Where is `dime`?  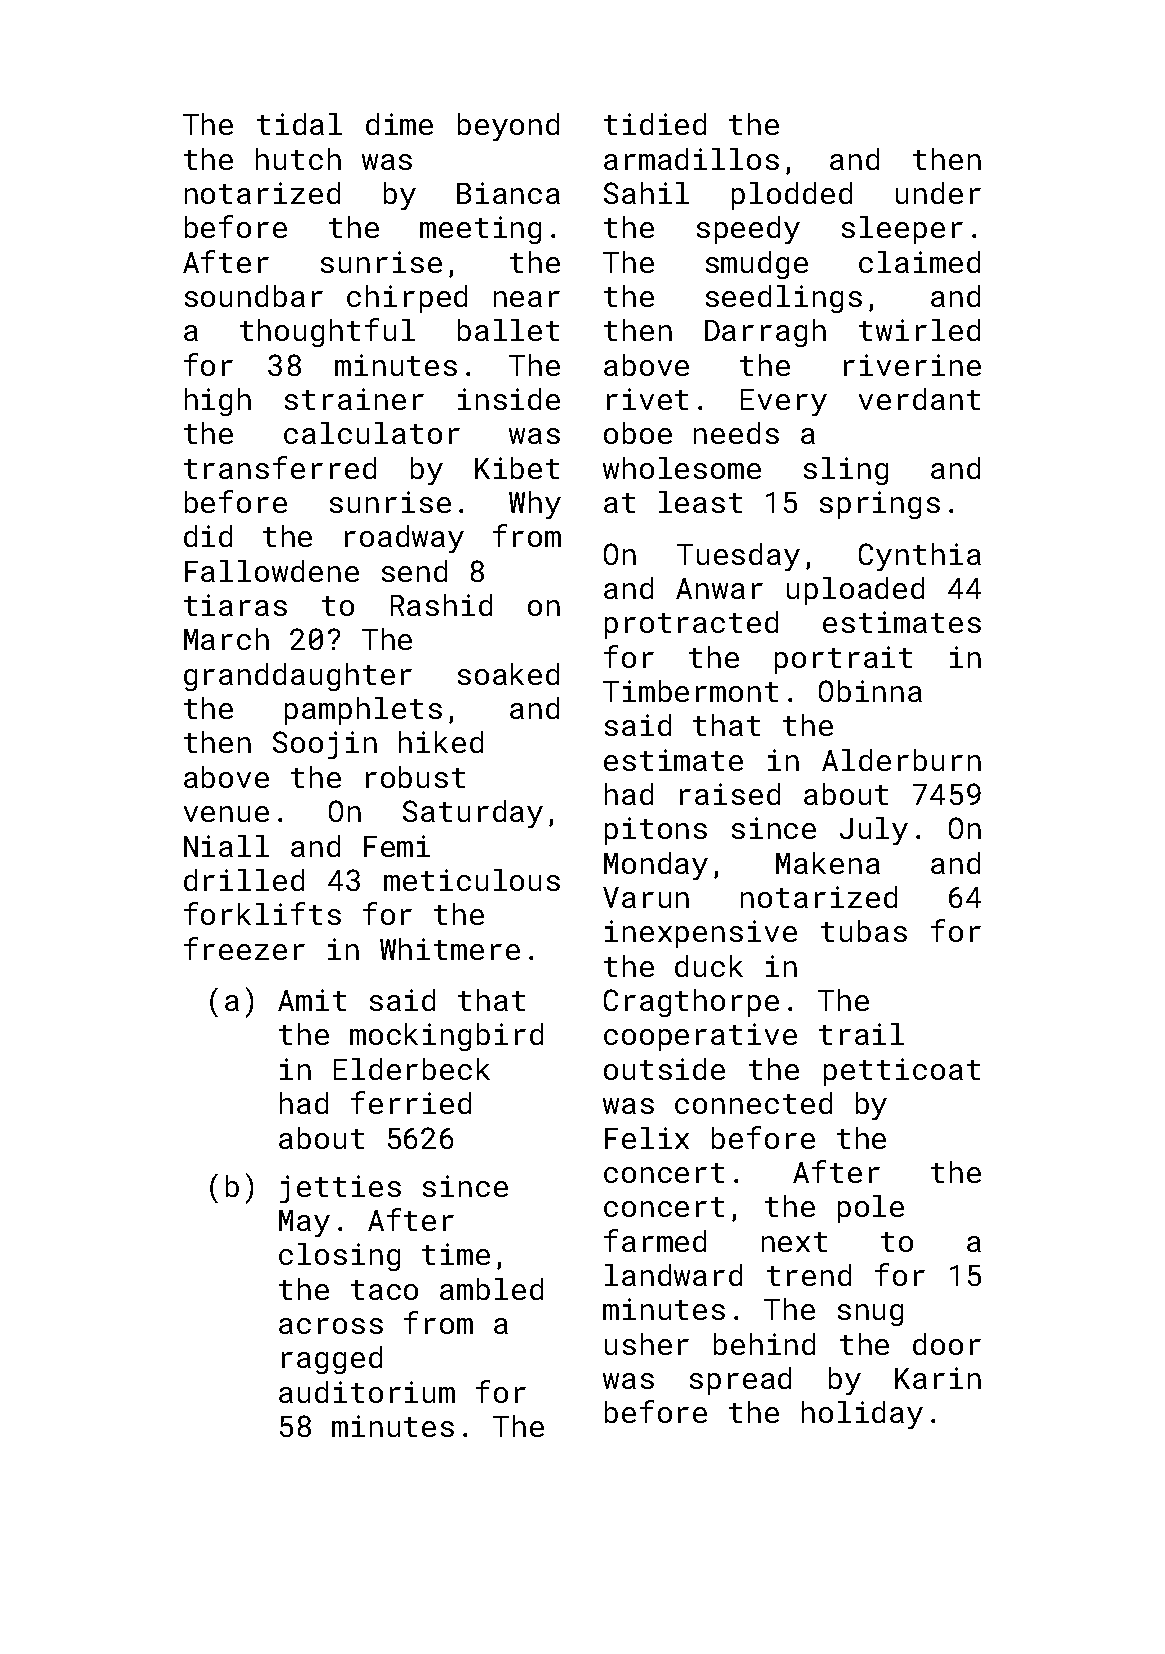 dime is located at coordinates (399, 124).
